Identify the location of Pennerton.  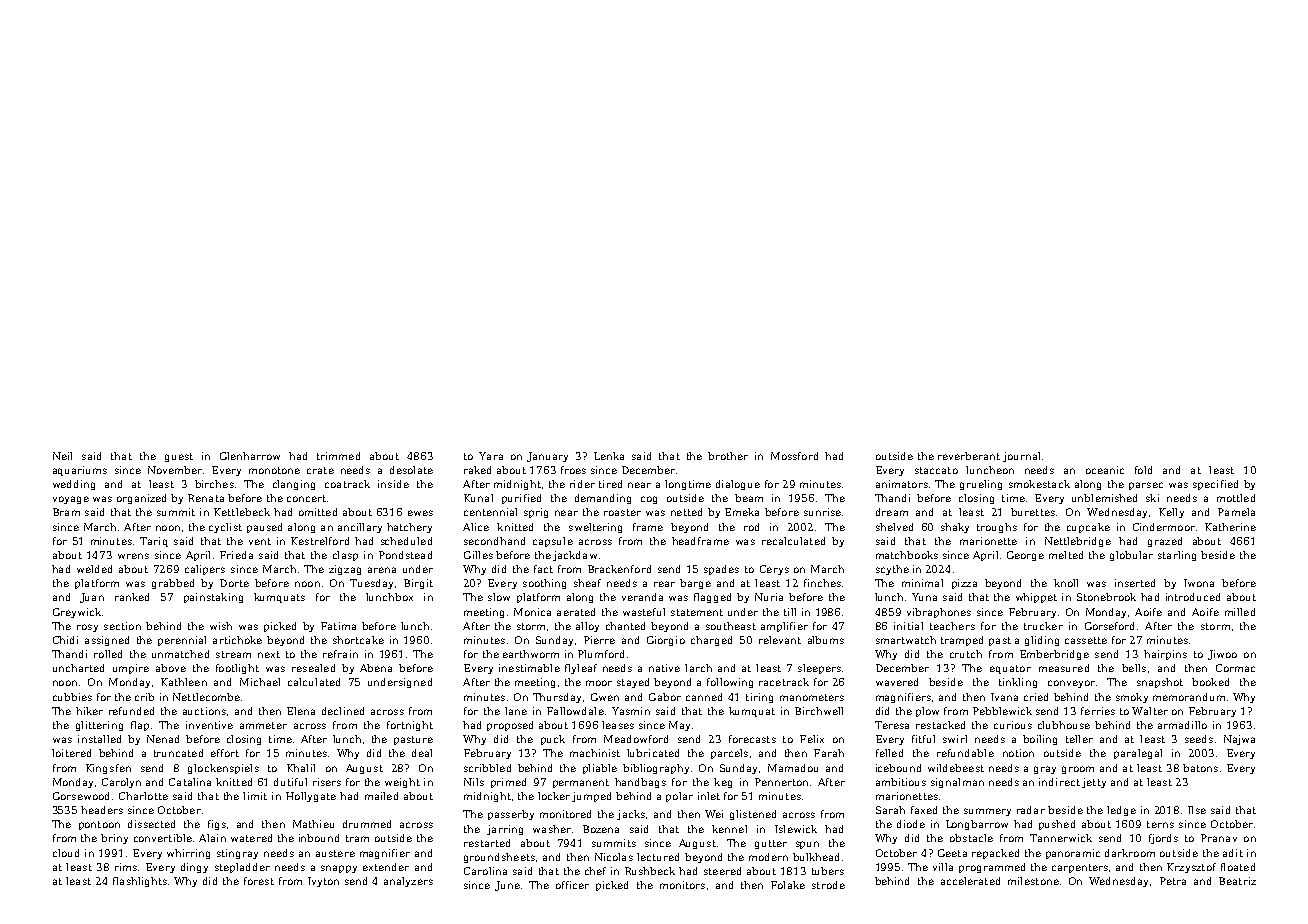
(781, 782).
